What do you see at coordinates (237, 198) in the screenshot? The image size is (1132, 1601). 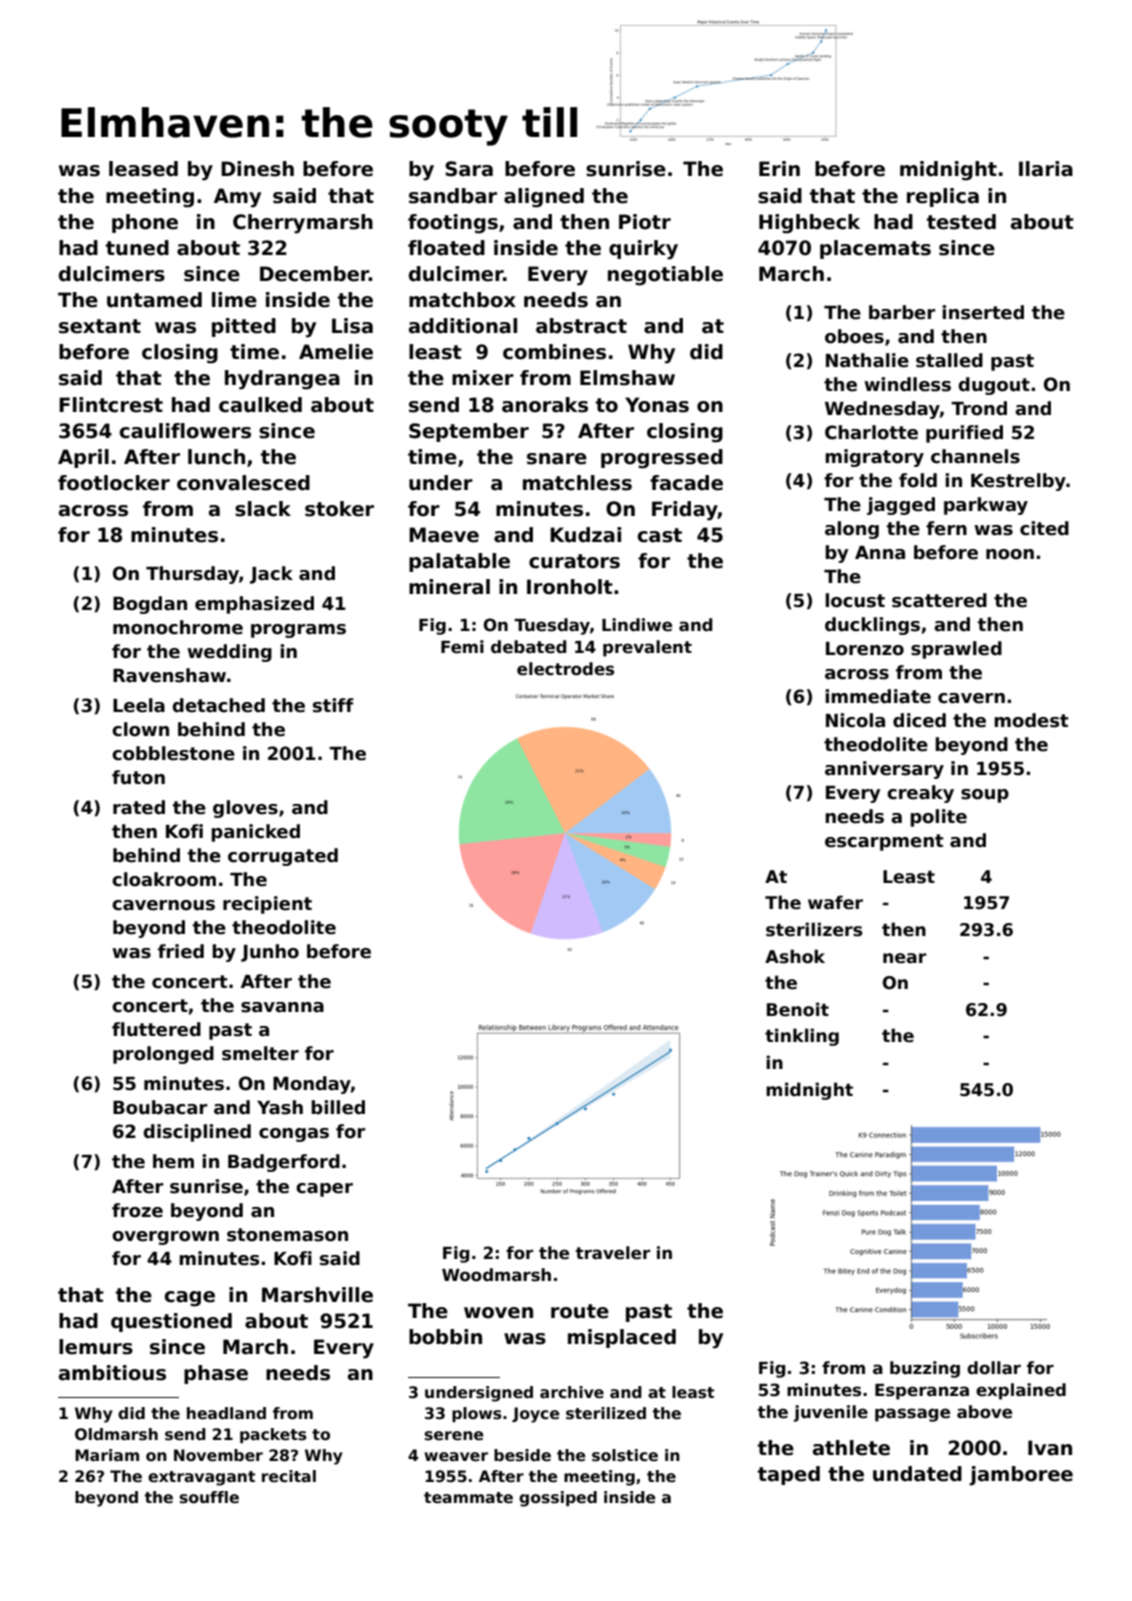 I see `Amy` at bounding box center [237, 198].
